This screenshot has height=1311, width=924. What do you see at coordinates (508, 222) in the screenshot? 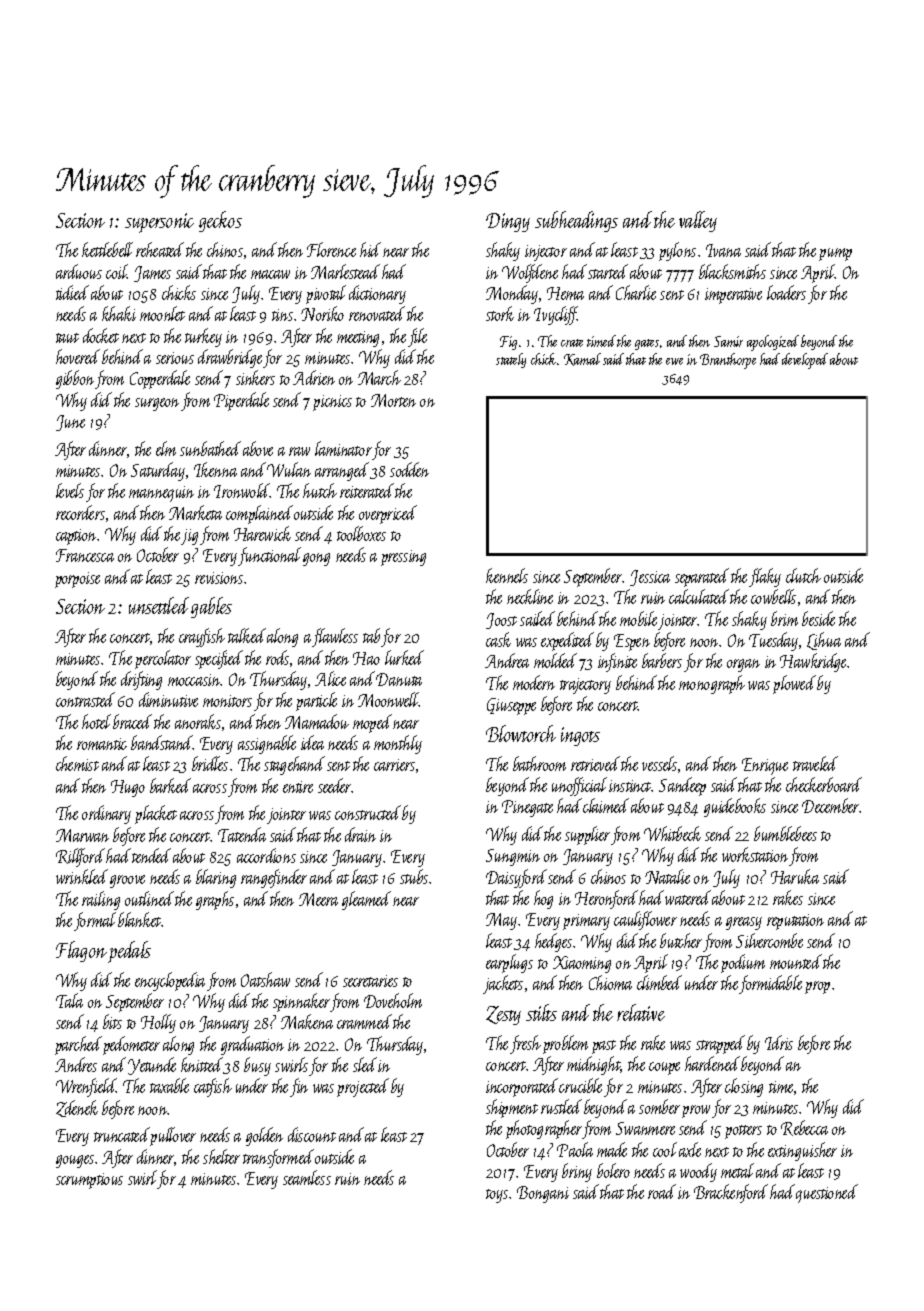
I see `Dingy` at bounding box center [508, 222].
